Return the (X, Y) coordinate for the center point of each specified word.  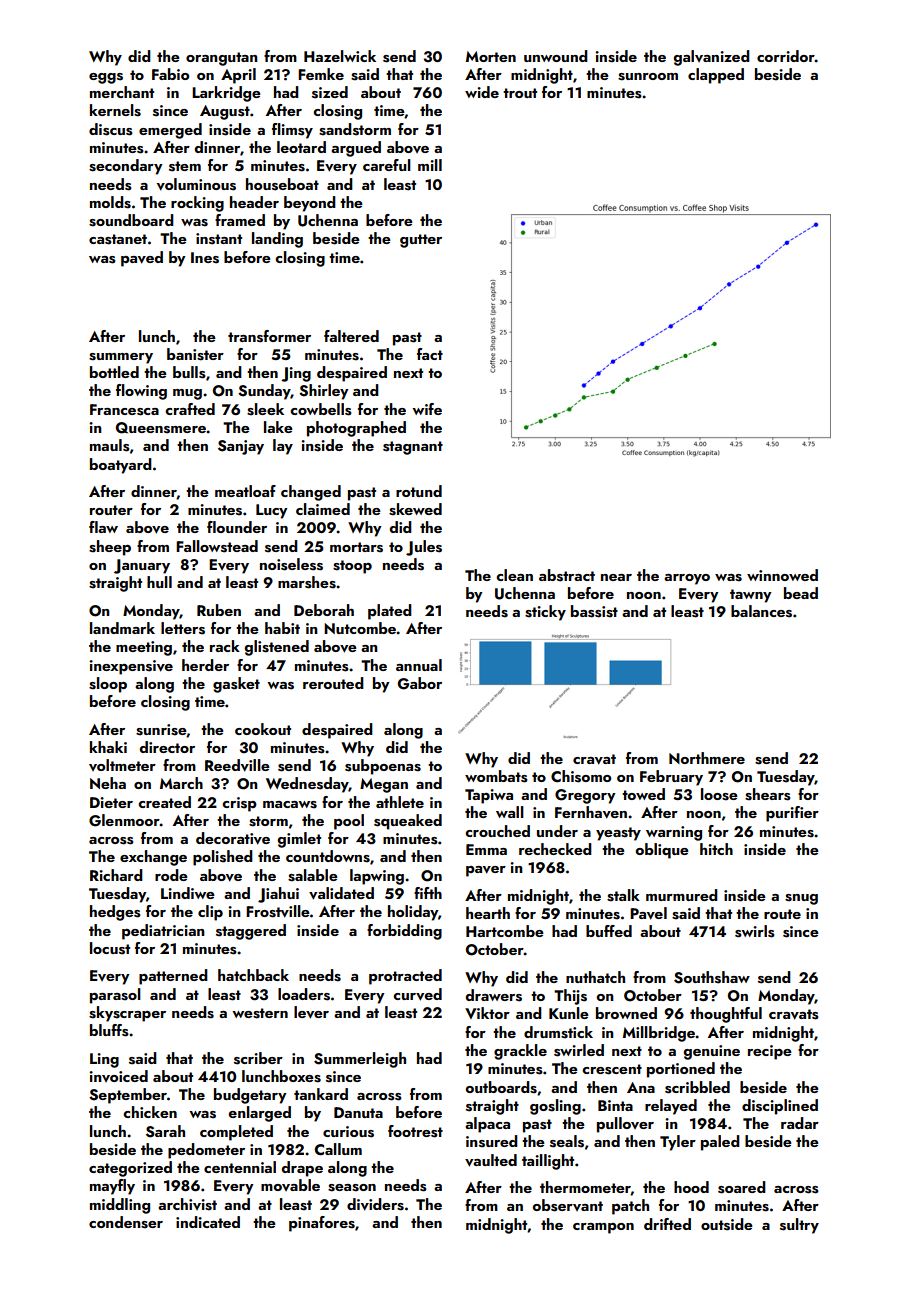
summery (121, 358)
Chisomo (581, 776)
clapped (716, 76)
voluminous (196, 184)
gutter (421, 241)
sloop (108, 685)
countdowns (328, 856)
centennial (240, 1167)
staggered (251, 932)
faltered (351, 336)
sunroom (648, 77)
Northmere (707, 758)
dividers (375, 1204)
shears (768, 794)
